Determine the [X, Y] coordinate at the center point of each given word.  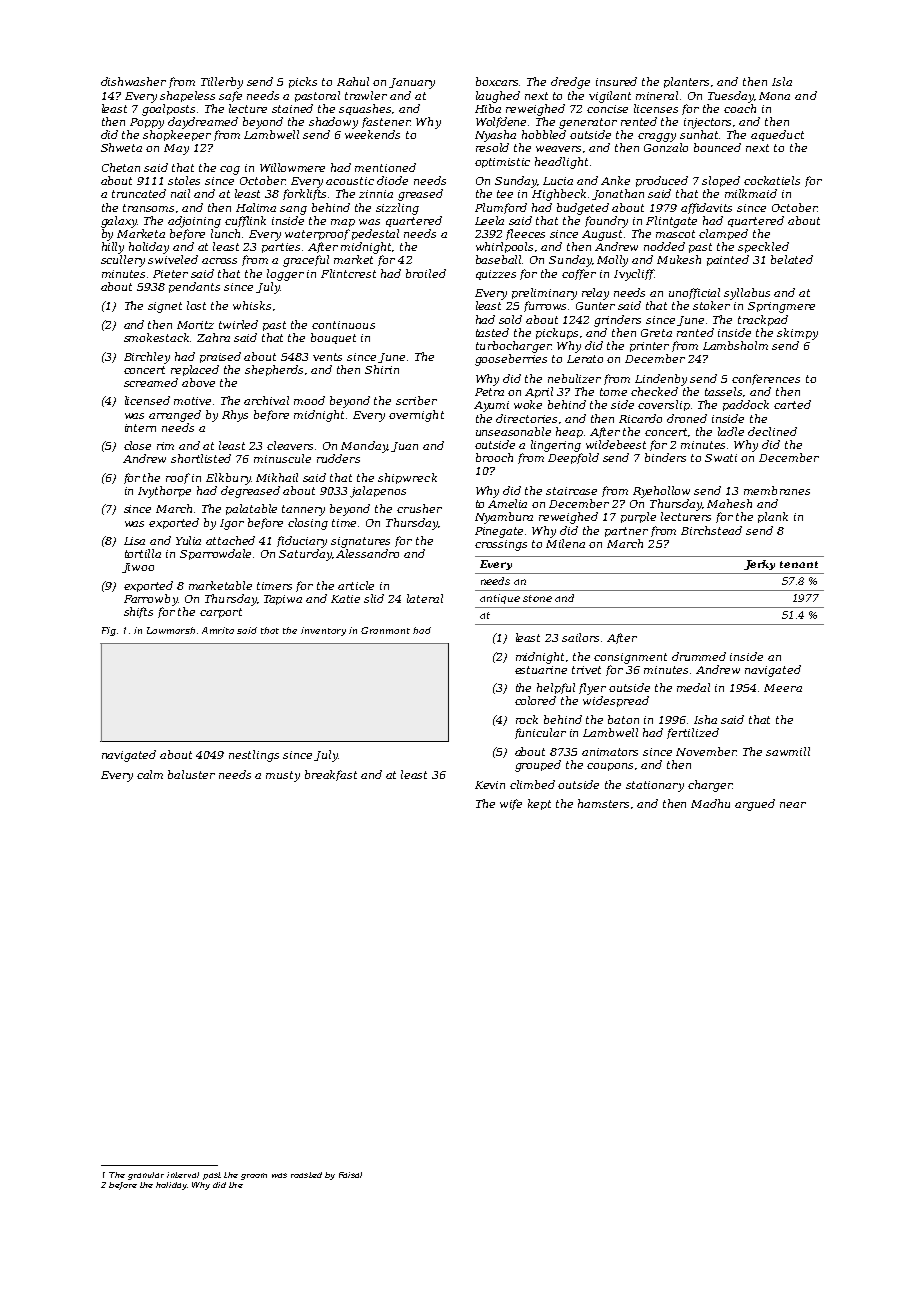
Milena [565, 543]
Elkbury [228, 479]
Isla [782, 81]
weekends [372, 134]
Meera [783, 688]
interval [183, 1175]
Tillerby [222, 83]
